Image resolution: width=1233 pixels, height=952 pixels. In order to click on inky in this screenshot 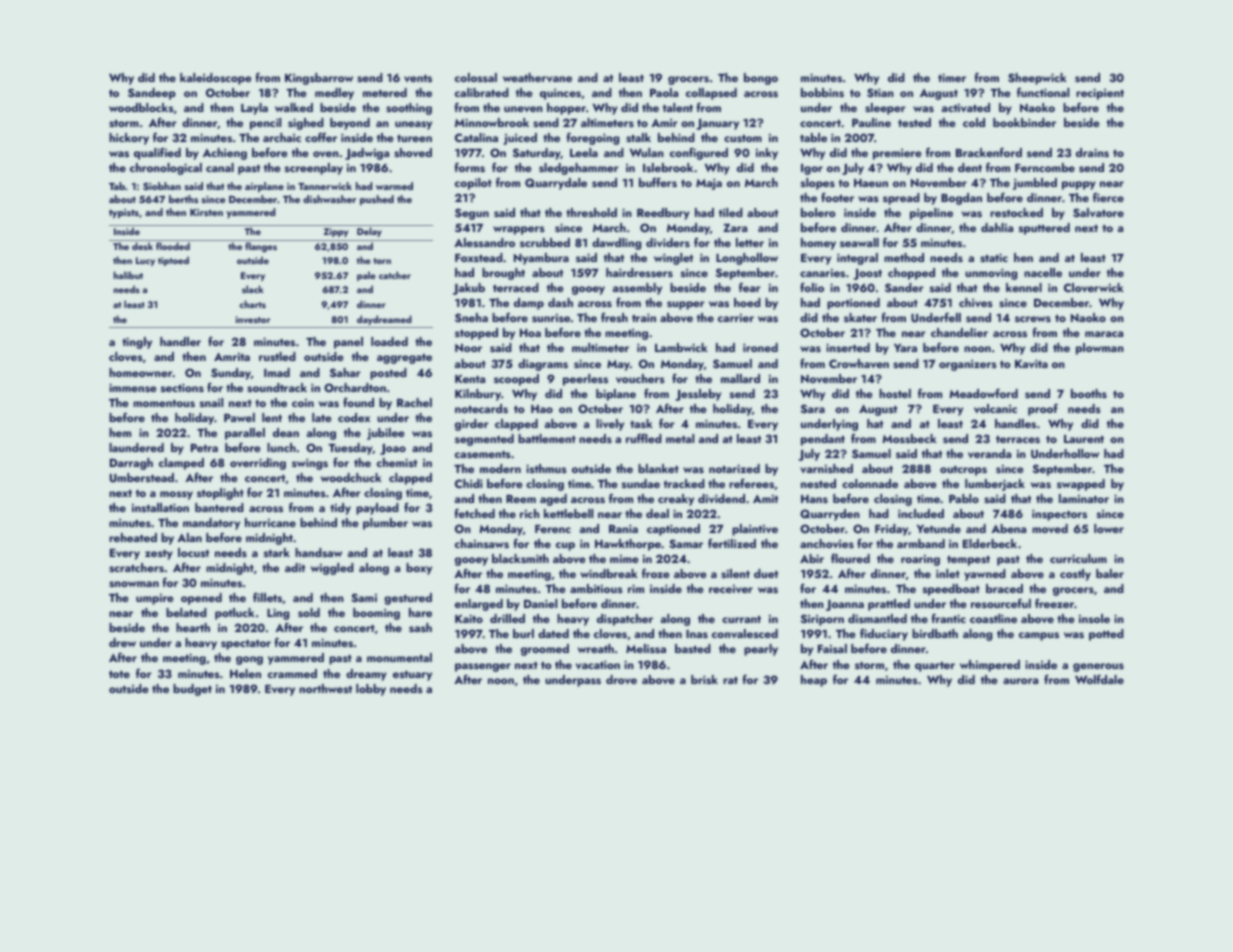, I will do `click(767, 154)`.
